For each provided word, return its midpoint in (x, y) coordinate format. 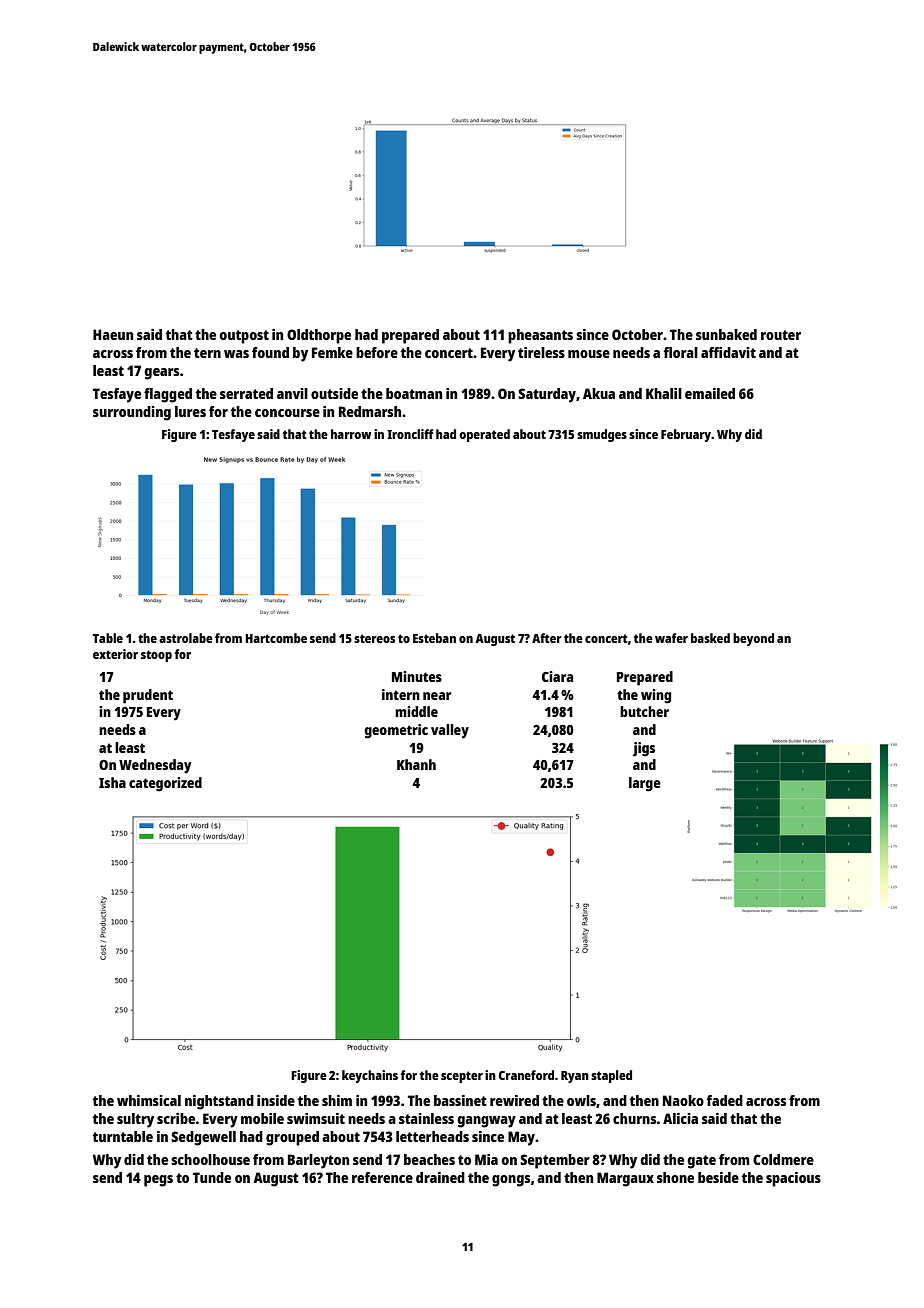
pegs (158, 1181)
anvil (292, 393)
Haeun (113, 334)
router (781, 335)
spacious (793, 1179)
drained (440, 1177)
